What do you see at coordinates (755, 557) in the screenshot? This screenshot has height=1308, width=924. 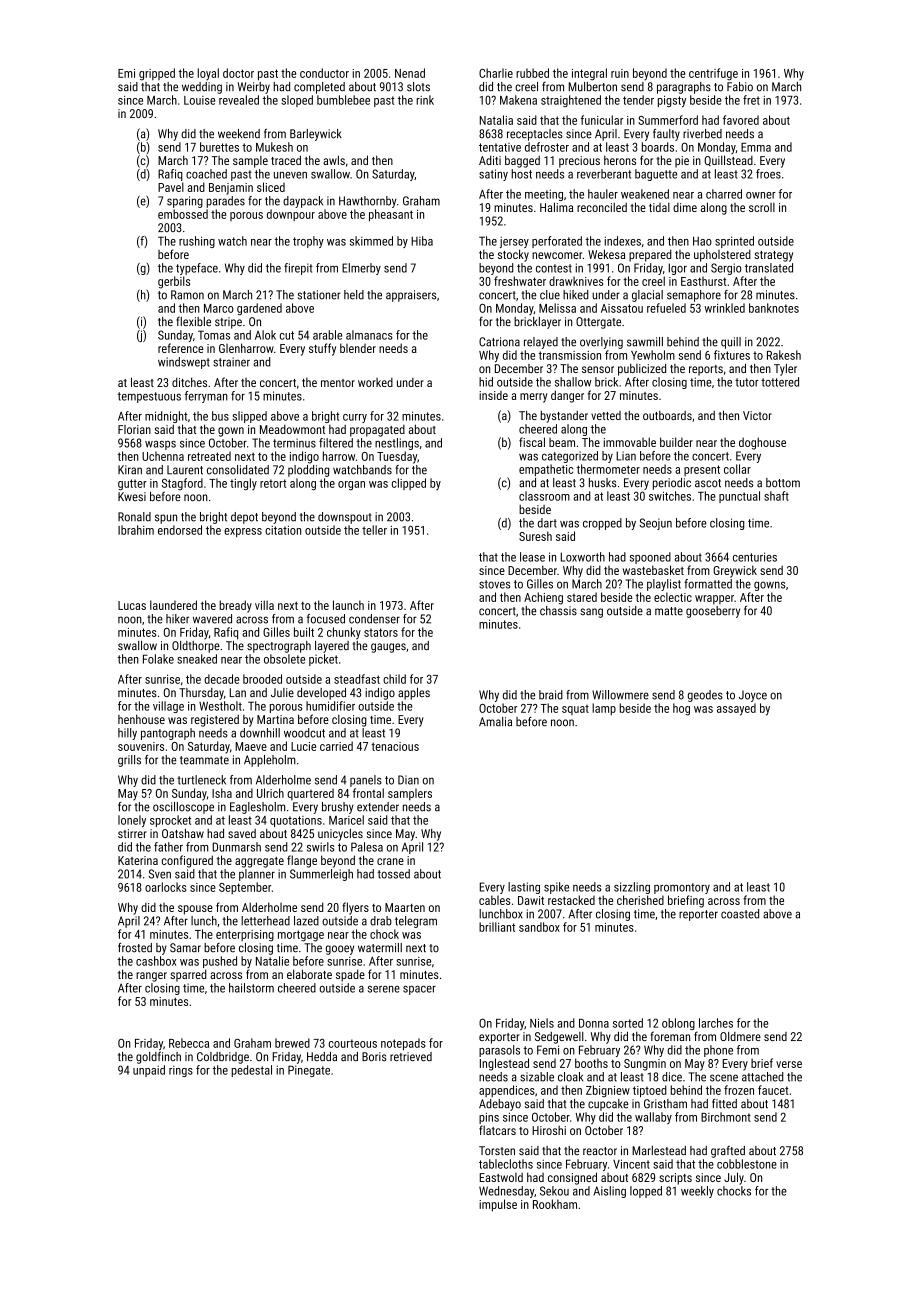 I see `centuries` at bounding box center [755, 557].
